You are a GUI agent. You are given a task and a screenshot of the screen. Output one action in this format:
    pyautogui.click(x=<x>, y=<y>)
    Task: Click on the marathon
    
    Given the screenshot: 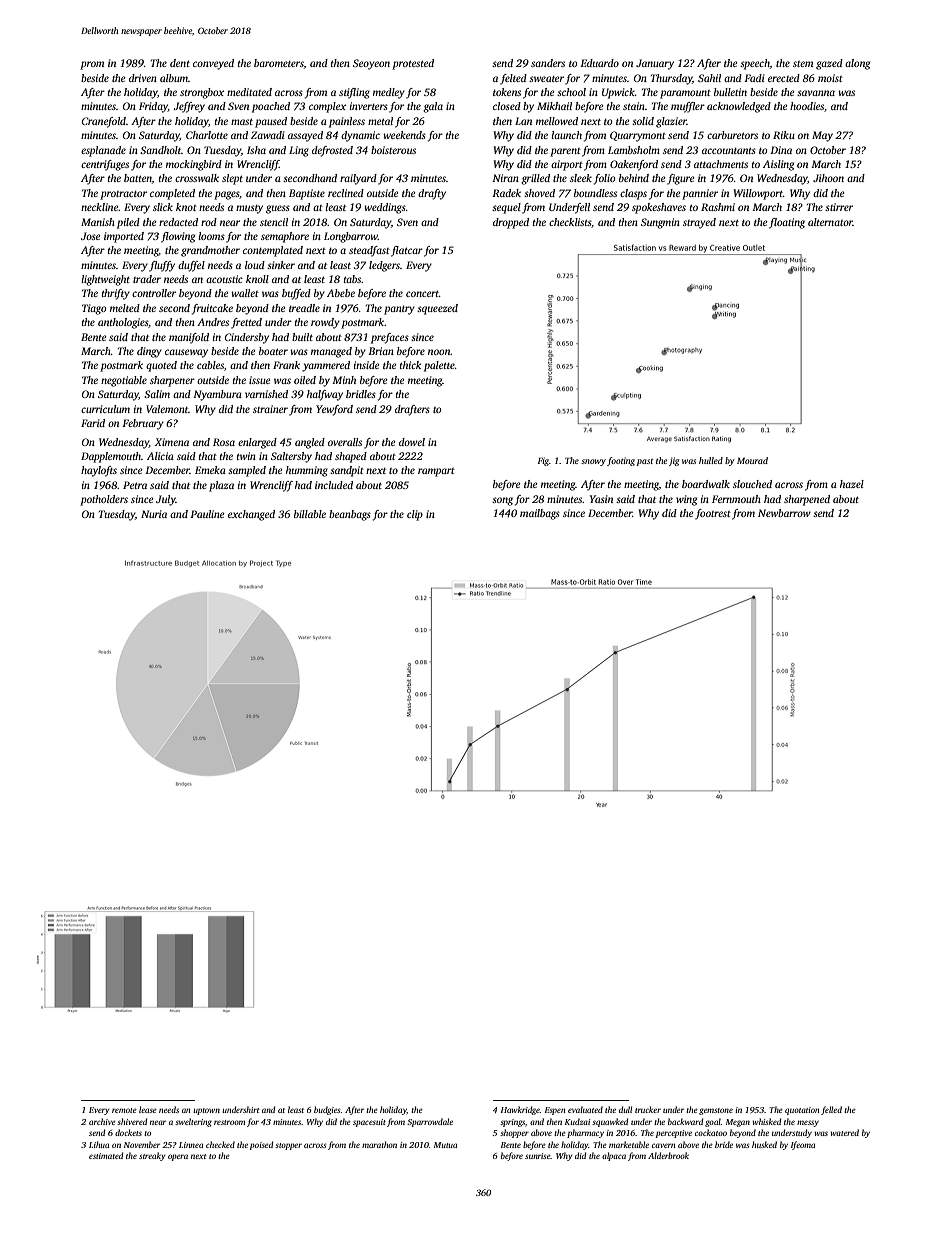 What is the action you would take?
    pyautogui.click(x=379, y=1144)
